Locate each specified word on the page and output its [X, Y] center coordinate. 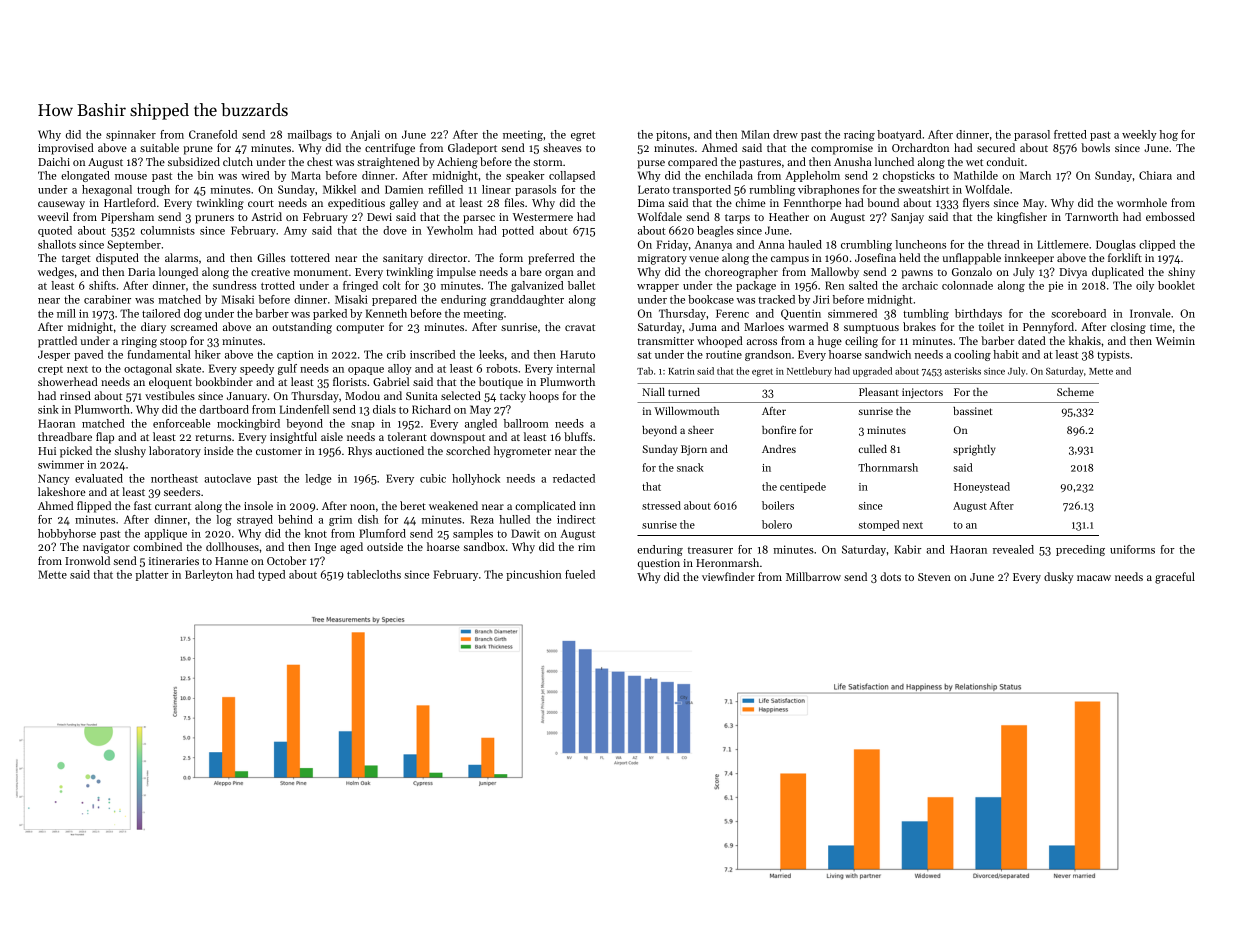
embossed [1170, 216]
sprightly [974, 450]
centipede [803, 487]
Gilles [271, 257]
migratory [662, 259]
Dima [651, 203]
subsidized [194, 161]
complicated [545, 507]
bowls [1095, 147]
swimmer [61, 464]
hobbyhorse [67, 534]
